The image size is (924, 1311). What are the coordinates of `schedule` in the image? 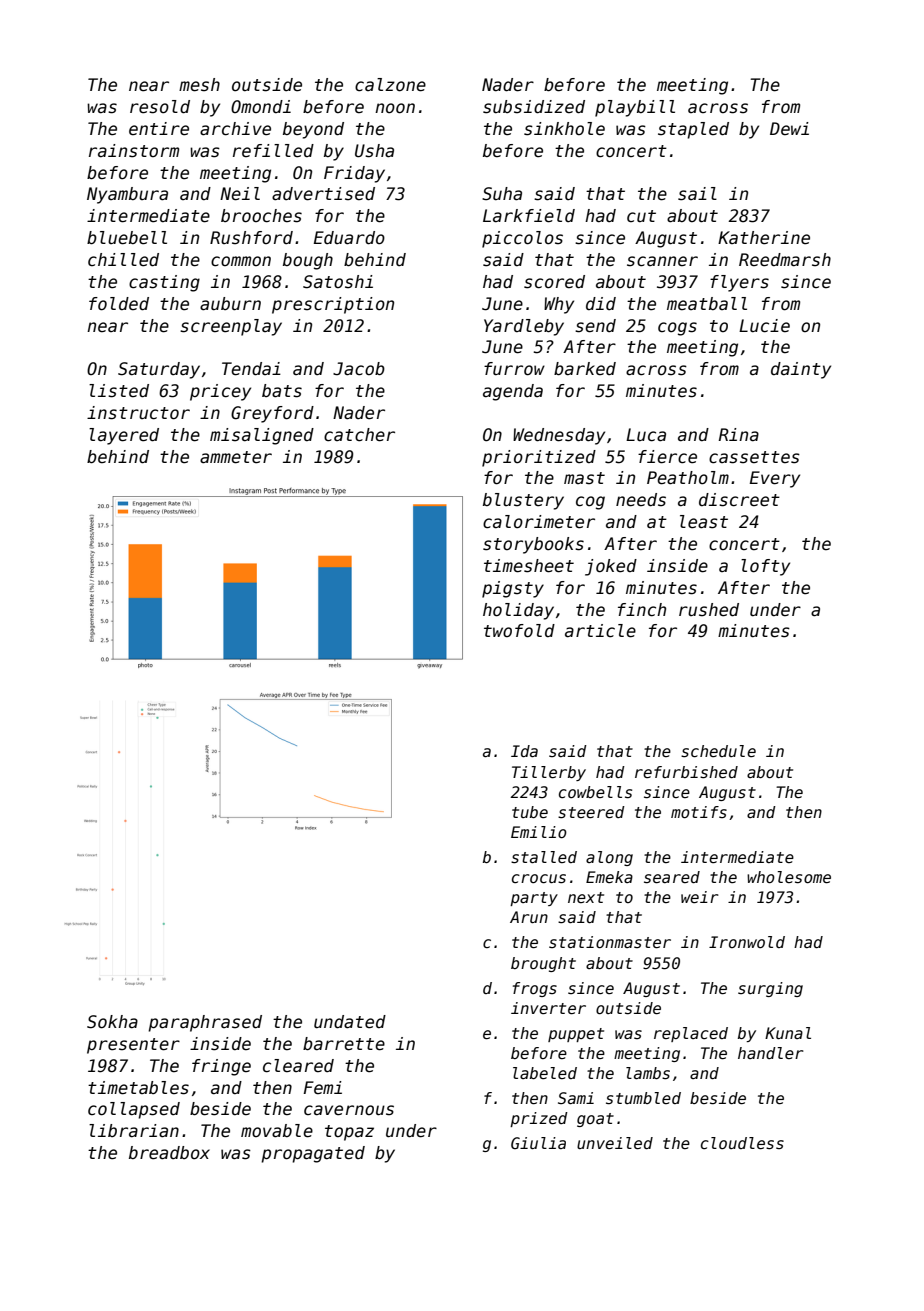 It's located at (718, 751).
